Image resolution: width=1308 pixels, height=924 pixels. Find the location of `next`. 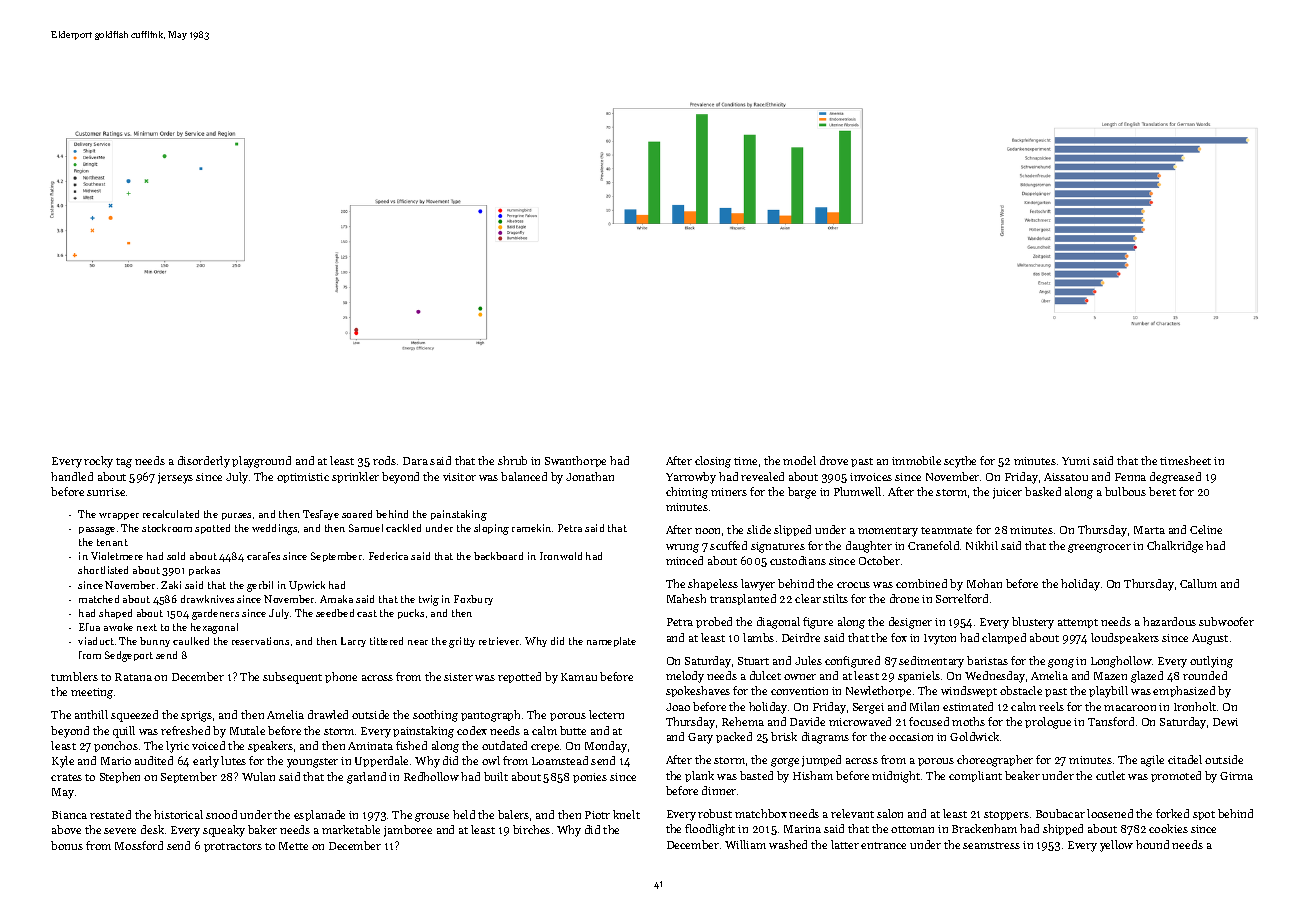

next is located at coordinates (147, 627).
